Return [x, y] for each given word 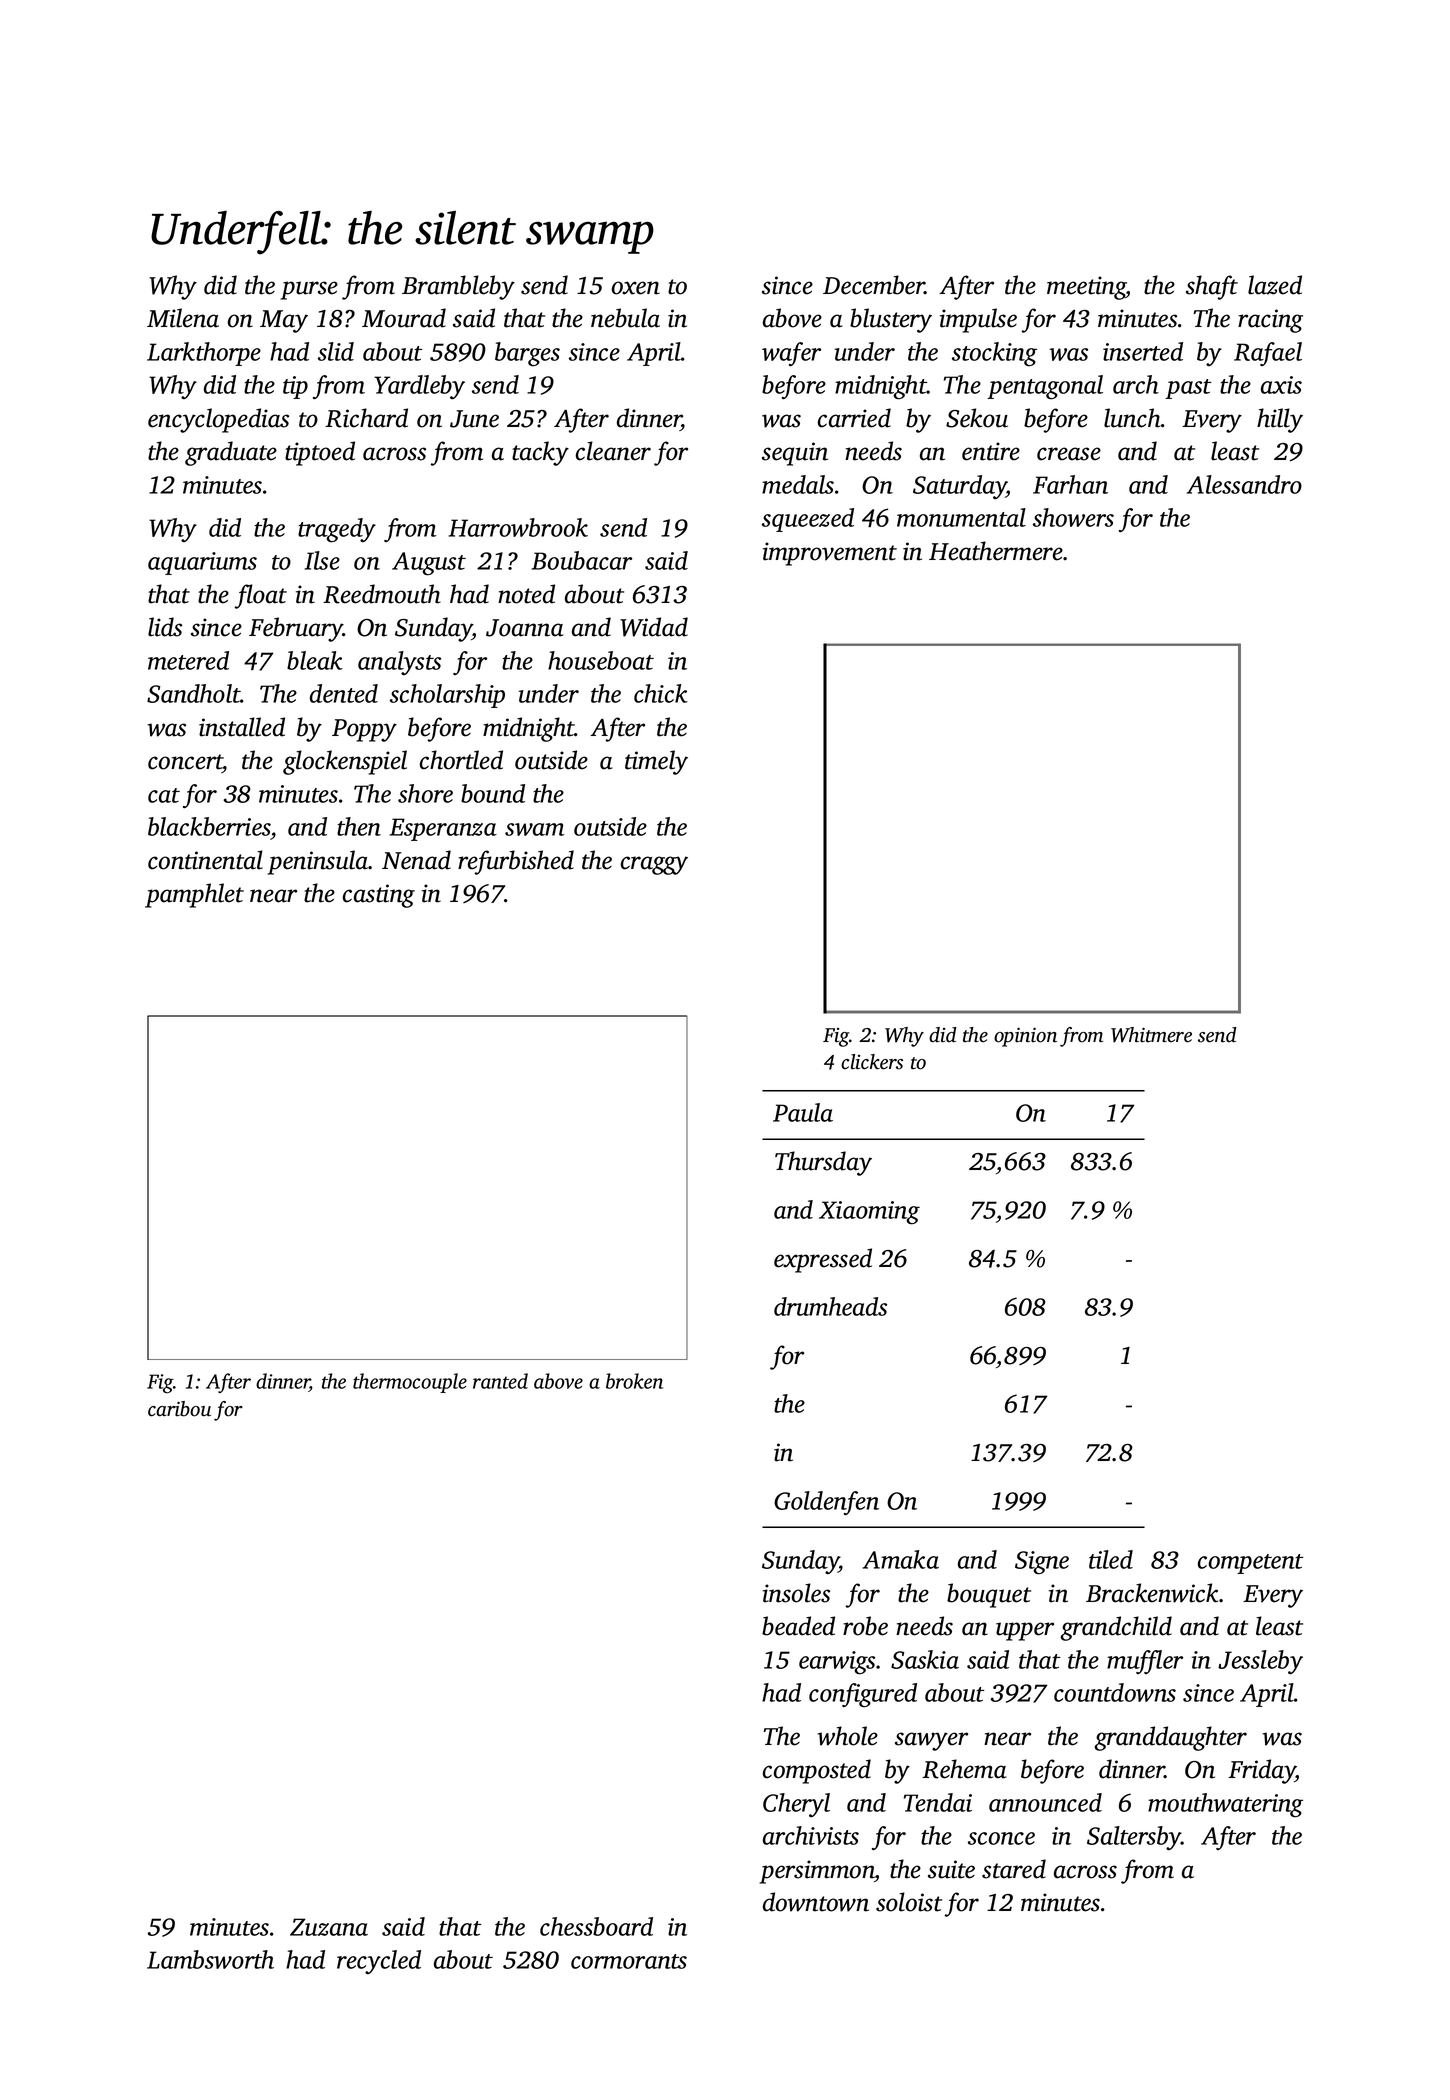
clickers [872, 1062]
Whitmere [1151, 1035]
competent [1250, 1564]
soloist [909, 1902]
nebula [625, 318]
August [429, 564]
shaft [1212, 287]
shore [425, 793]
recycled [379, 1962]
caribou [179, 1409]
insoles [796, 1593]
